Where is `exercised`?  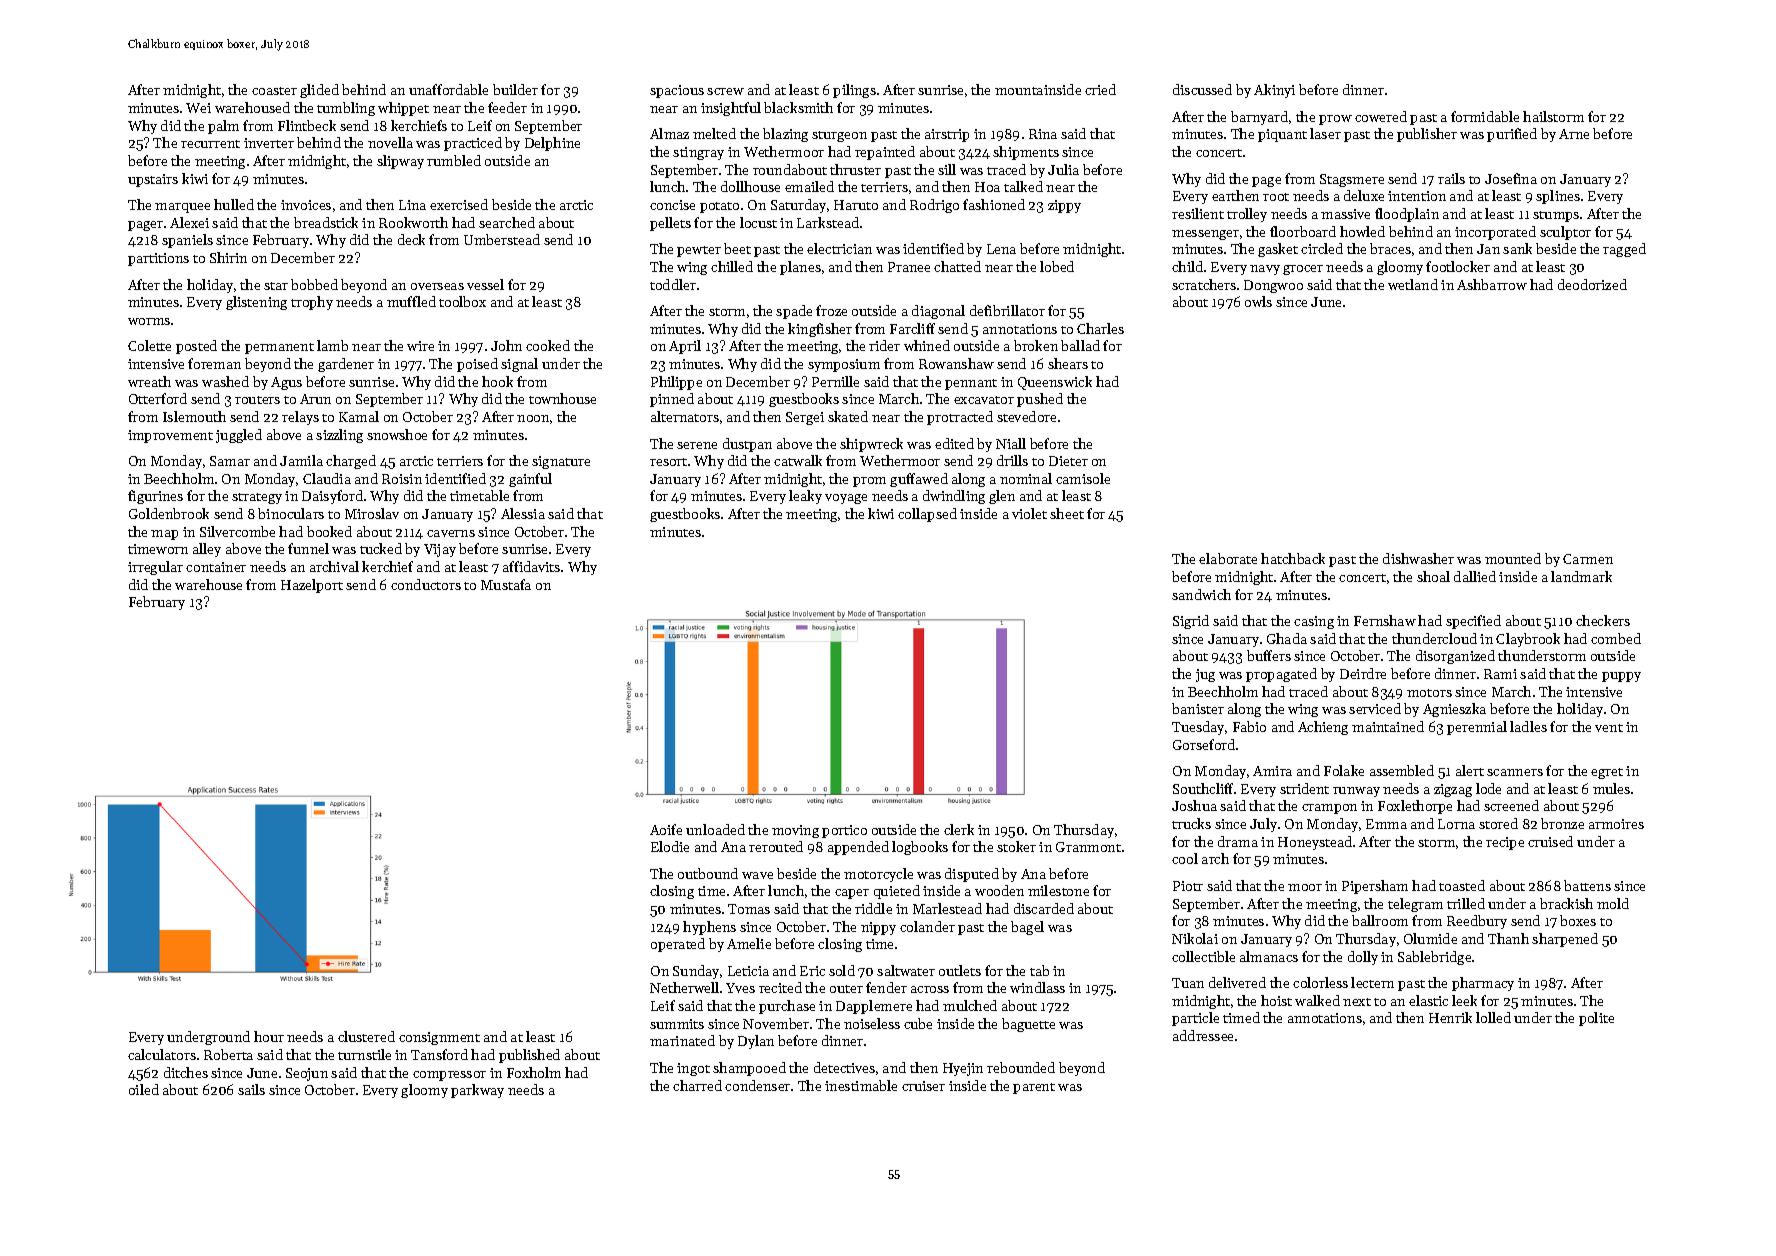
exercised is located at coordinates (459, 204).
